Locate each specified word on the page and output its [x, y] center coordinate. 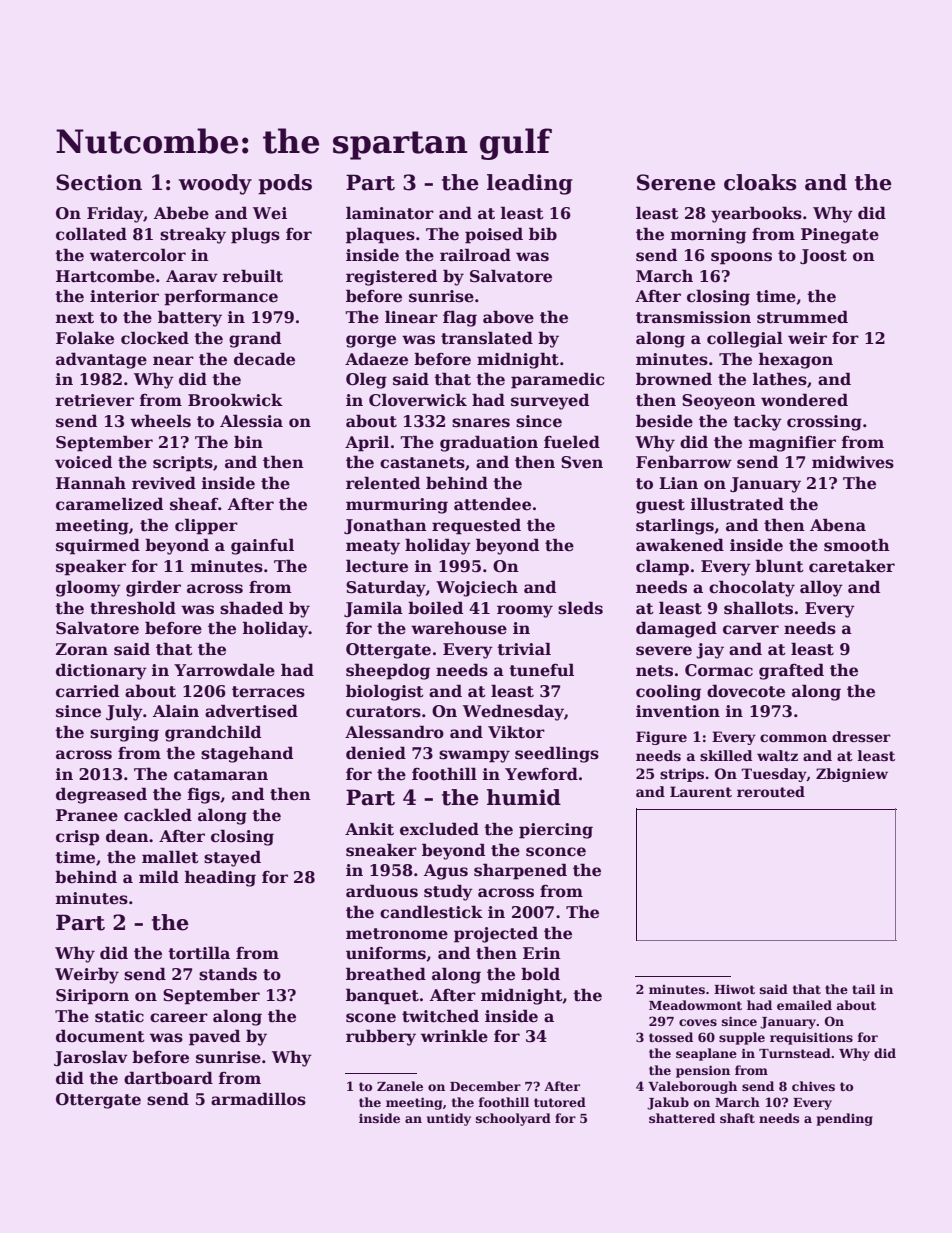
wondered [804, 400]
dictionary [101, 671]
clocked [155, 338]
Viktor [516, 732]
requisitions [811, 1038]
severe [664, 651]
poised [494, 235]
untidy [449, 1119]
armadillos [258, 1099]
